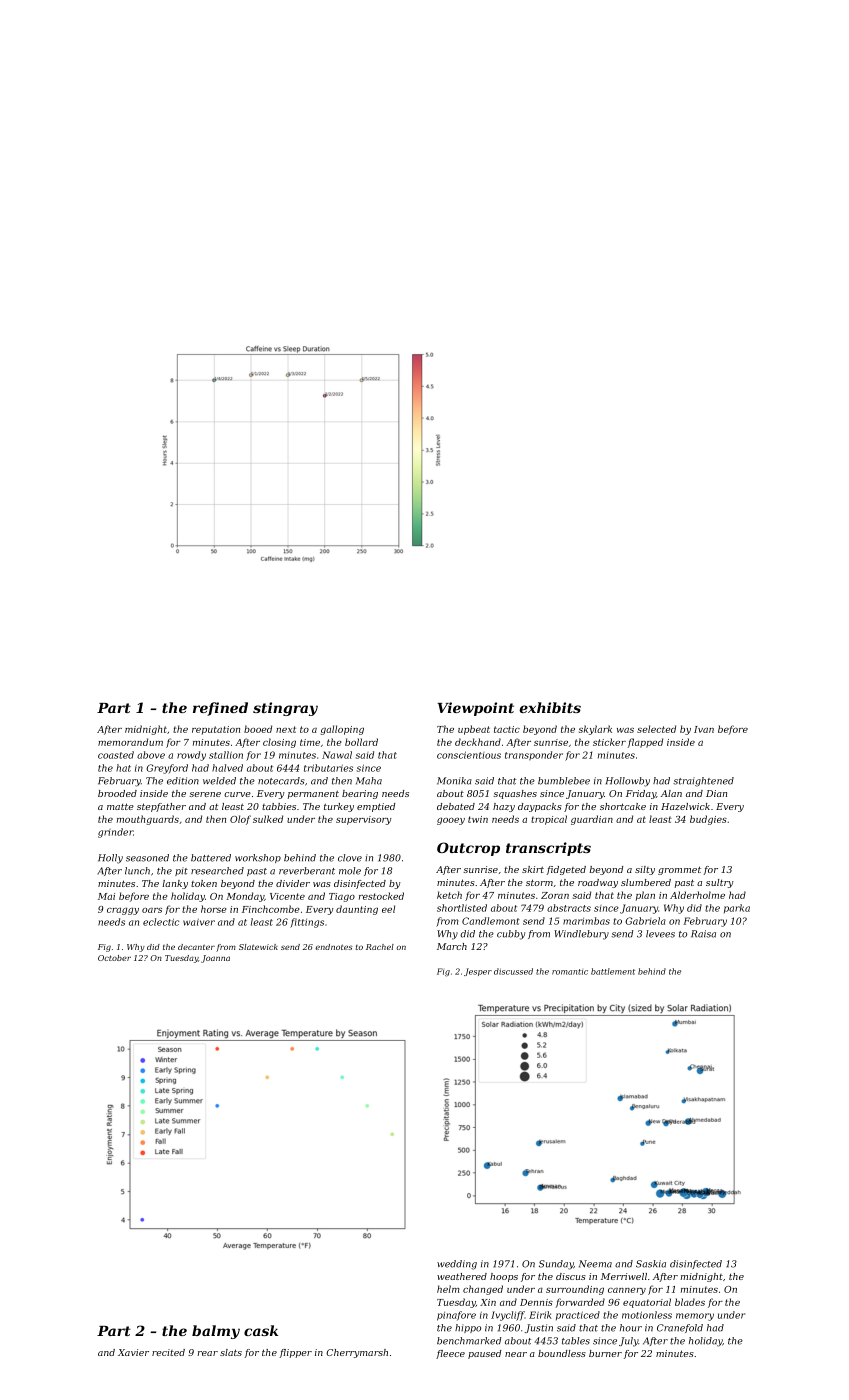 This document has width=849, height=1400. What do you see at coordinates (550, 707) in the document?
I see `exhibits` at bounding box center [550, 707].
